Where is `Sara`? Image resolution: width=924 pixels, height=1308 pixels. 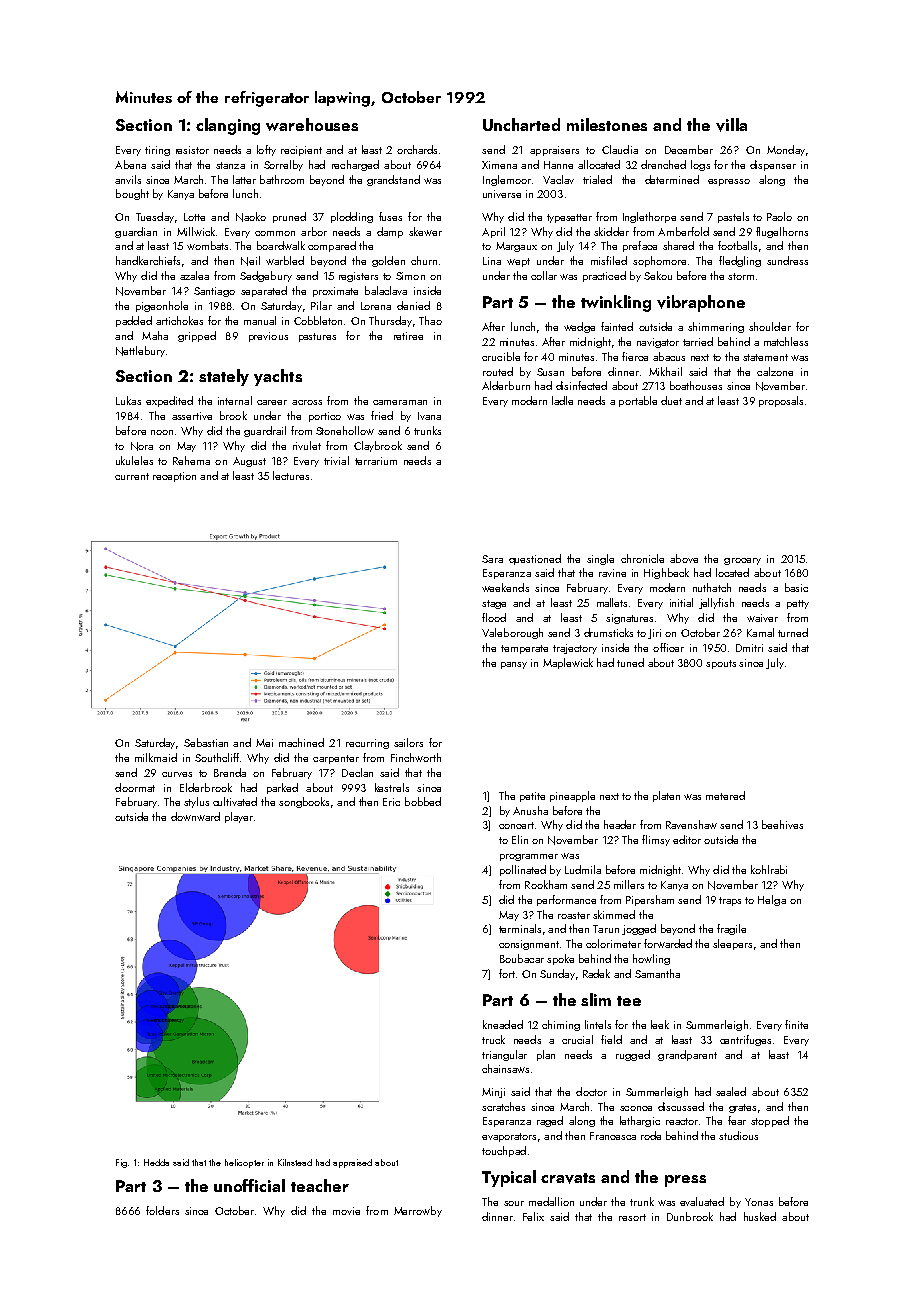 Sara is located at coordinates (492, 559).
